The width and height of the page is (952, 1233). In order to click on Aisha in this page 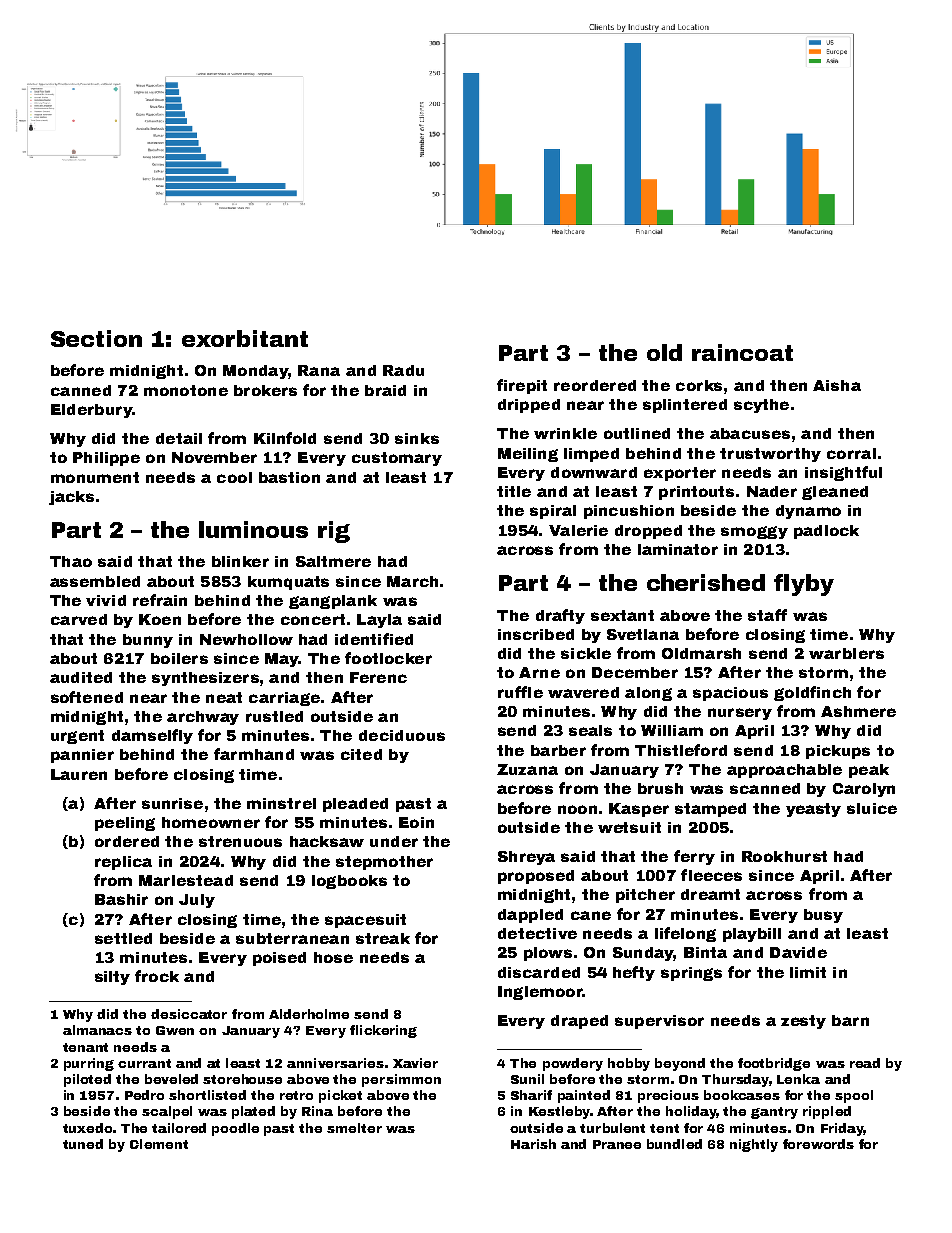, I will do `click(837, 385)`.
